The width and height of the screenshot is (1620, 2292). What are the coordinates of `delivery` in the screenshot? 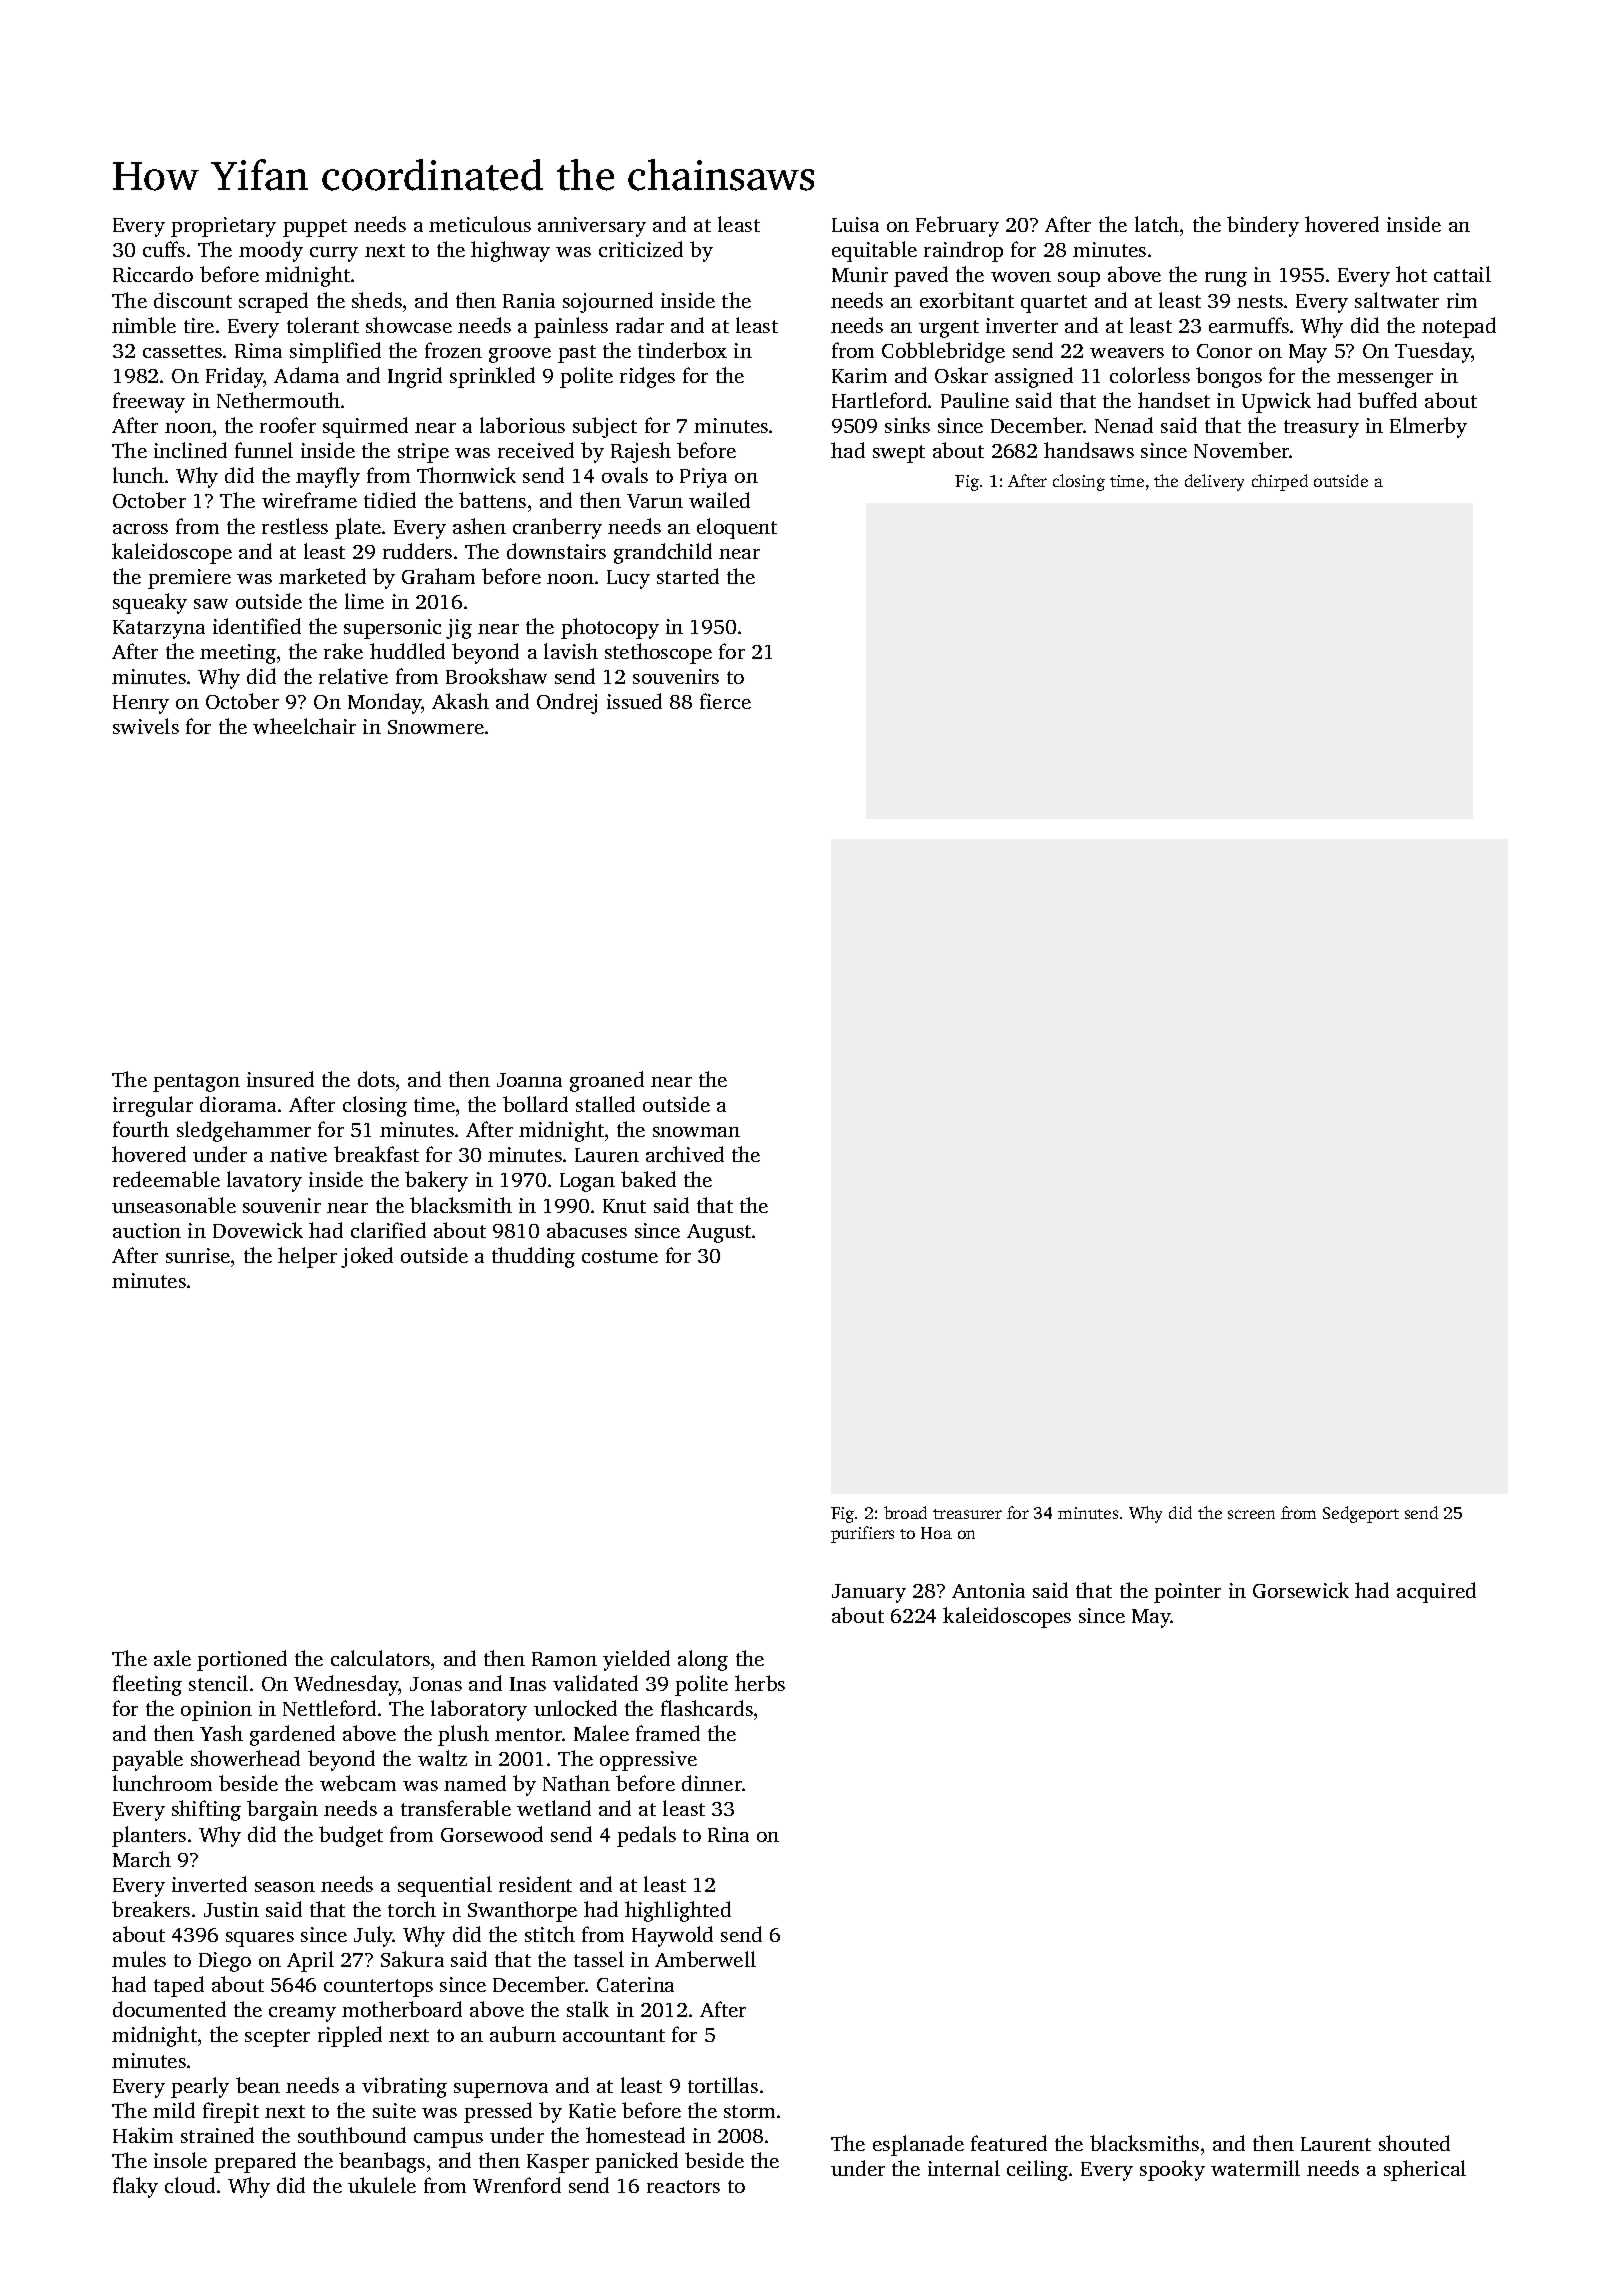 It's located at (1214, 482).
